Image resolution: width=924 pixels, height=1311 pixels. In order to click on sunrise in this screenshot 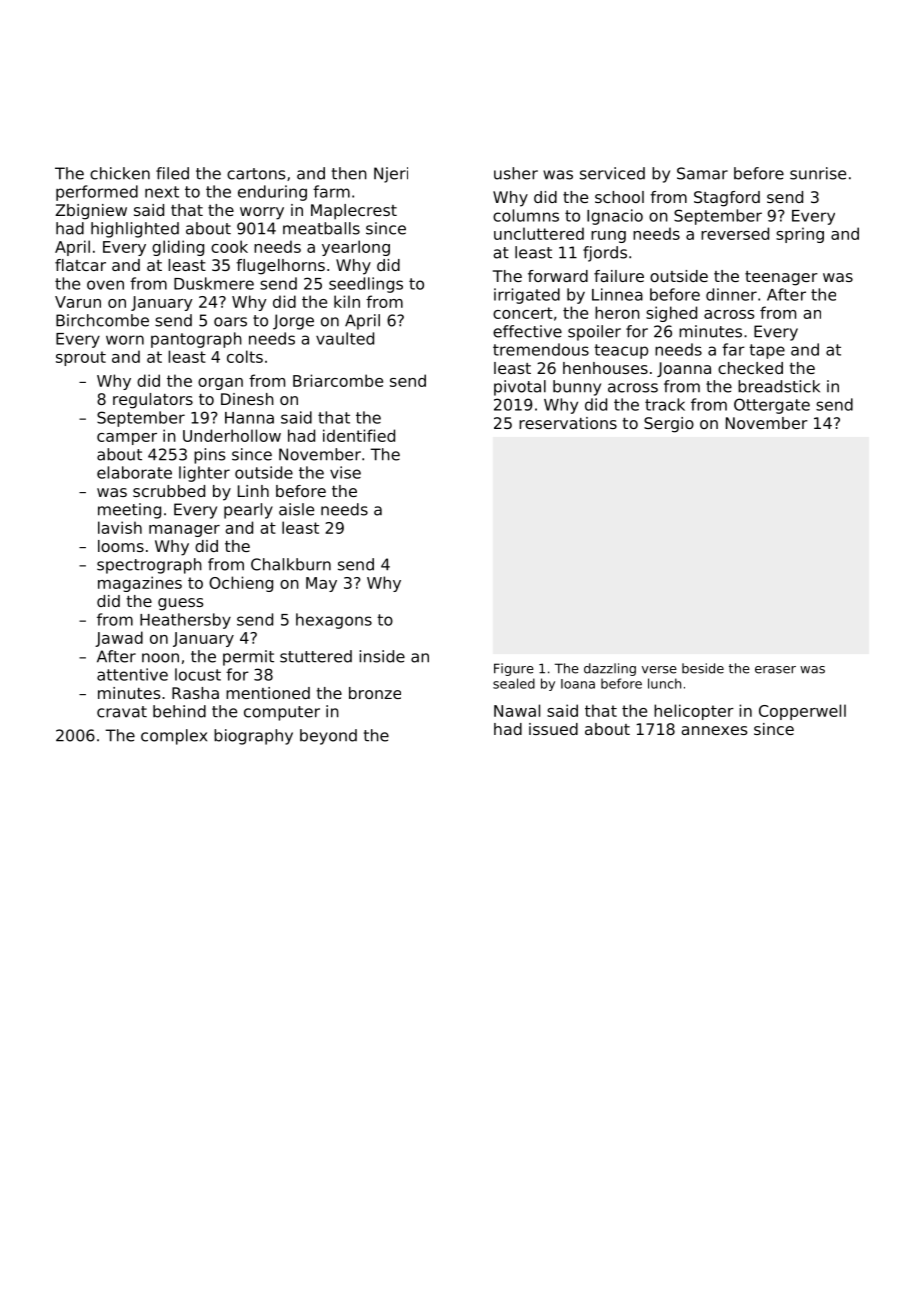, I will do `click(818, 173)`.
